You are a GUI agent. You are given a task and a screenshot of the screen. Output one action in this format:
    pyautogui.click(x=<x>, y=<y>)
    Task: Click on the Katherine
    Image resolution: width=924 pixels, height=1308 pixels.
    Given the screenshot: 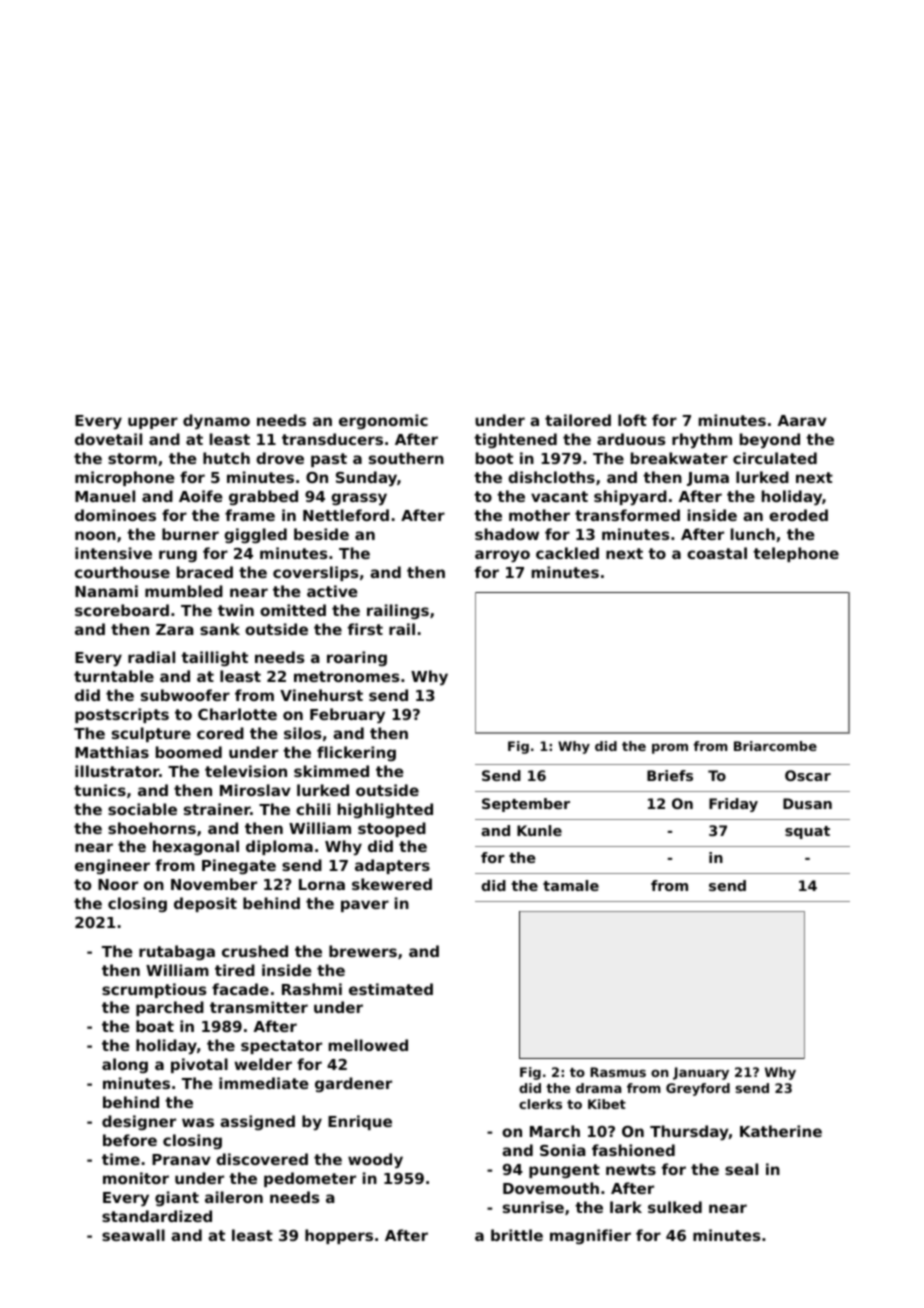 What is the action you would take?
    pyautogui.click(x=781, y=1131)
